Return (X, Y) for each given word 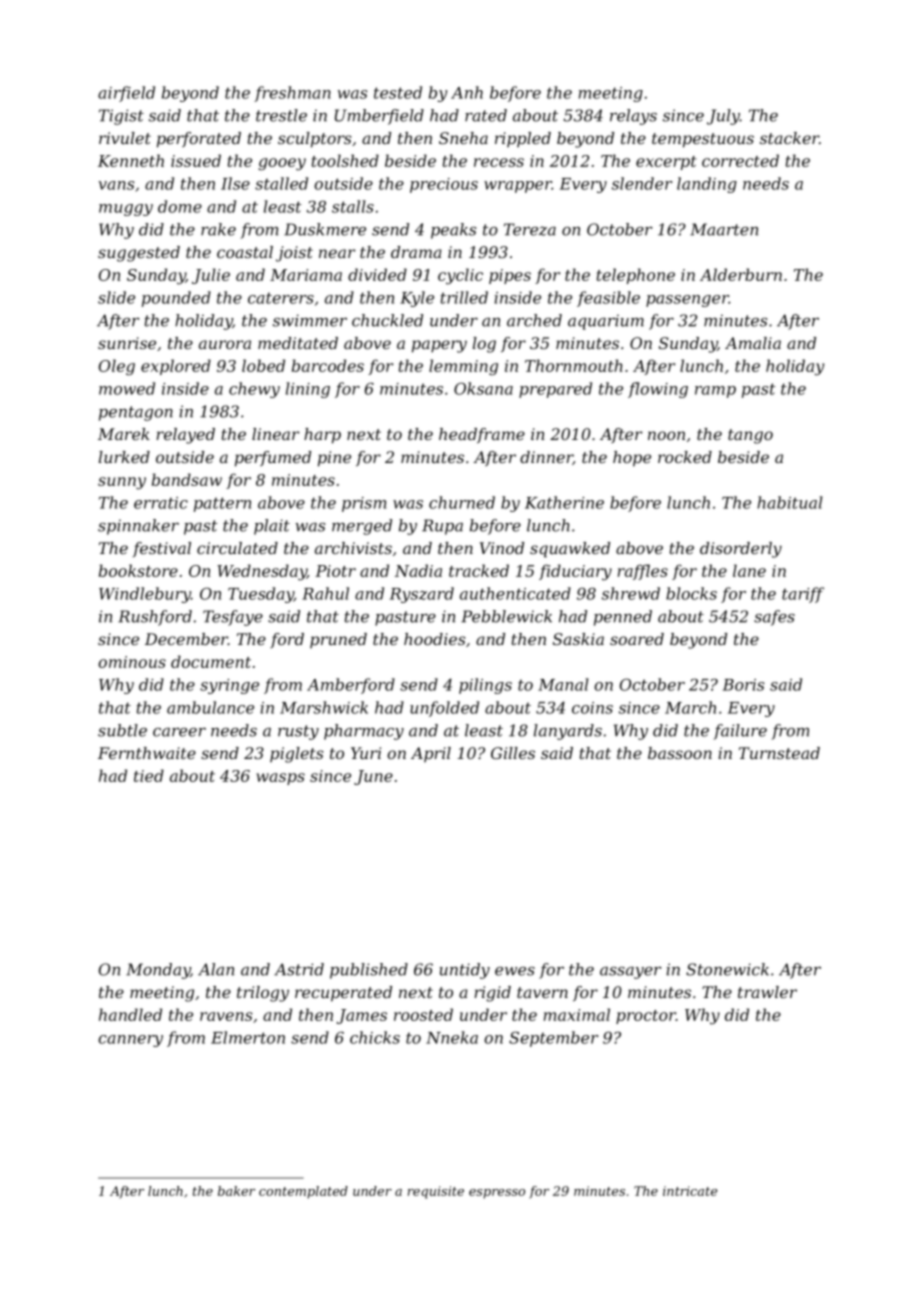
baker (236, 1191)
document (211, 661)
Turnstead (779, 753)
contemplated (303, 1192)
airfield (126, 94)
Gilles (513, 753)
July (723, 117)
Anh (467, 92)
